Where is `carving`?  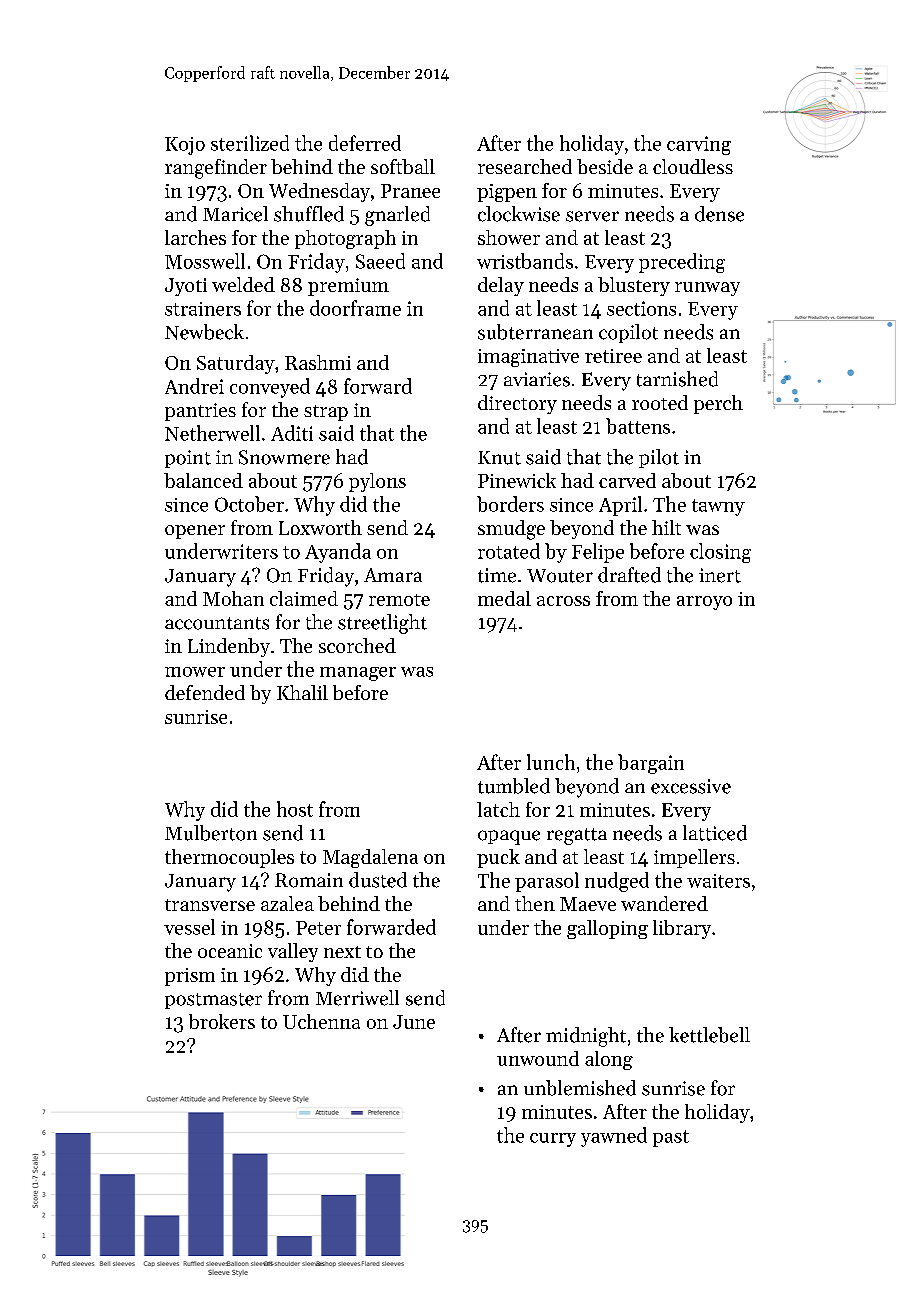 carving is located at coordinates (699, 145).
